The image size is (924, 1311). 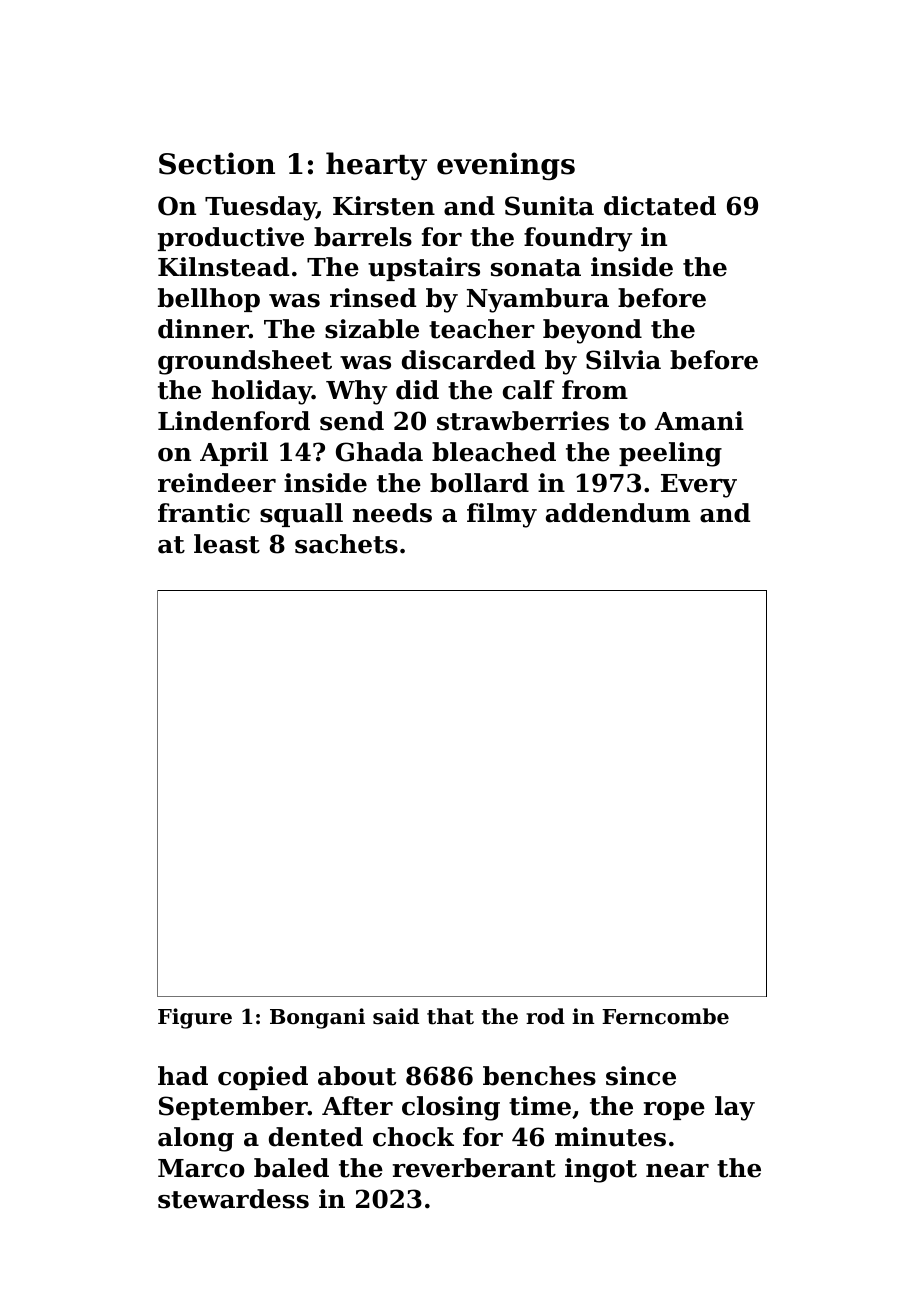 What do you see at coordinates (291, 1168) in the document?
I see `baled` at bounding box center [291, 1168].
